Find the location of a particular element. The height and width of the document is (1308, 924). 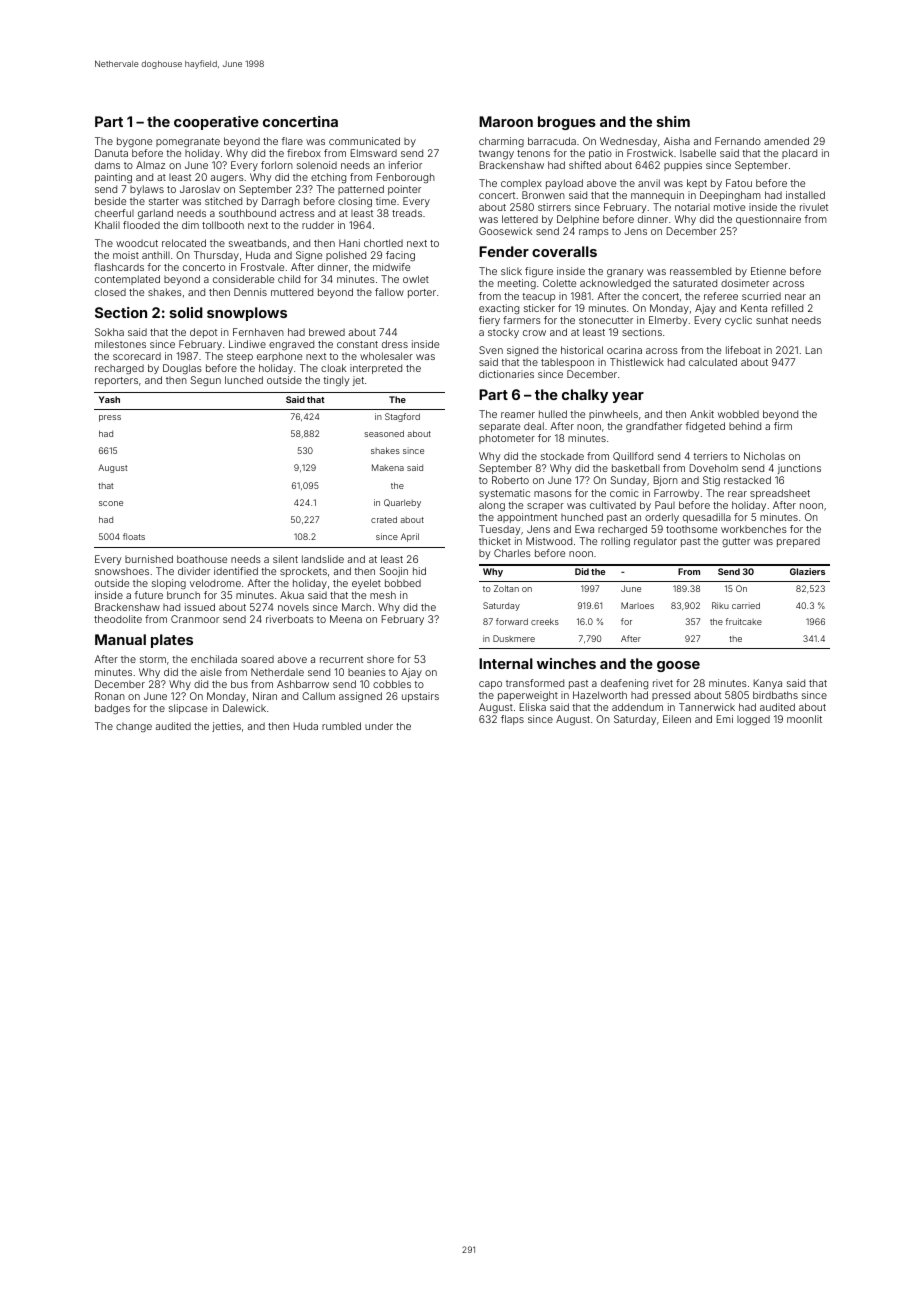

seasoned is located at coordinates (384, 433).
